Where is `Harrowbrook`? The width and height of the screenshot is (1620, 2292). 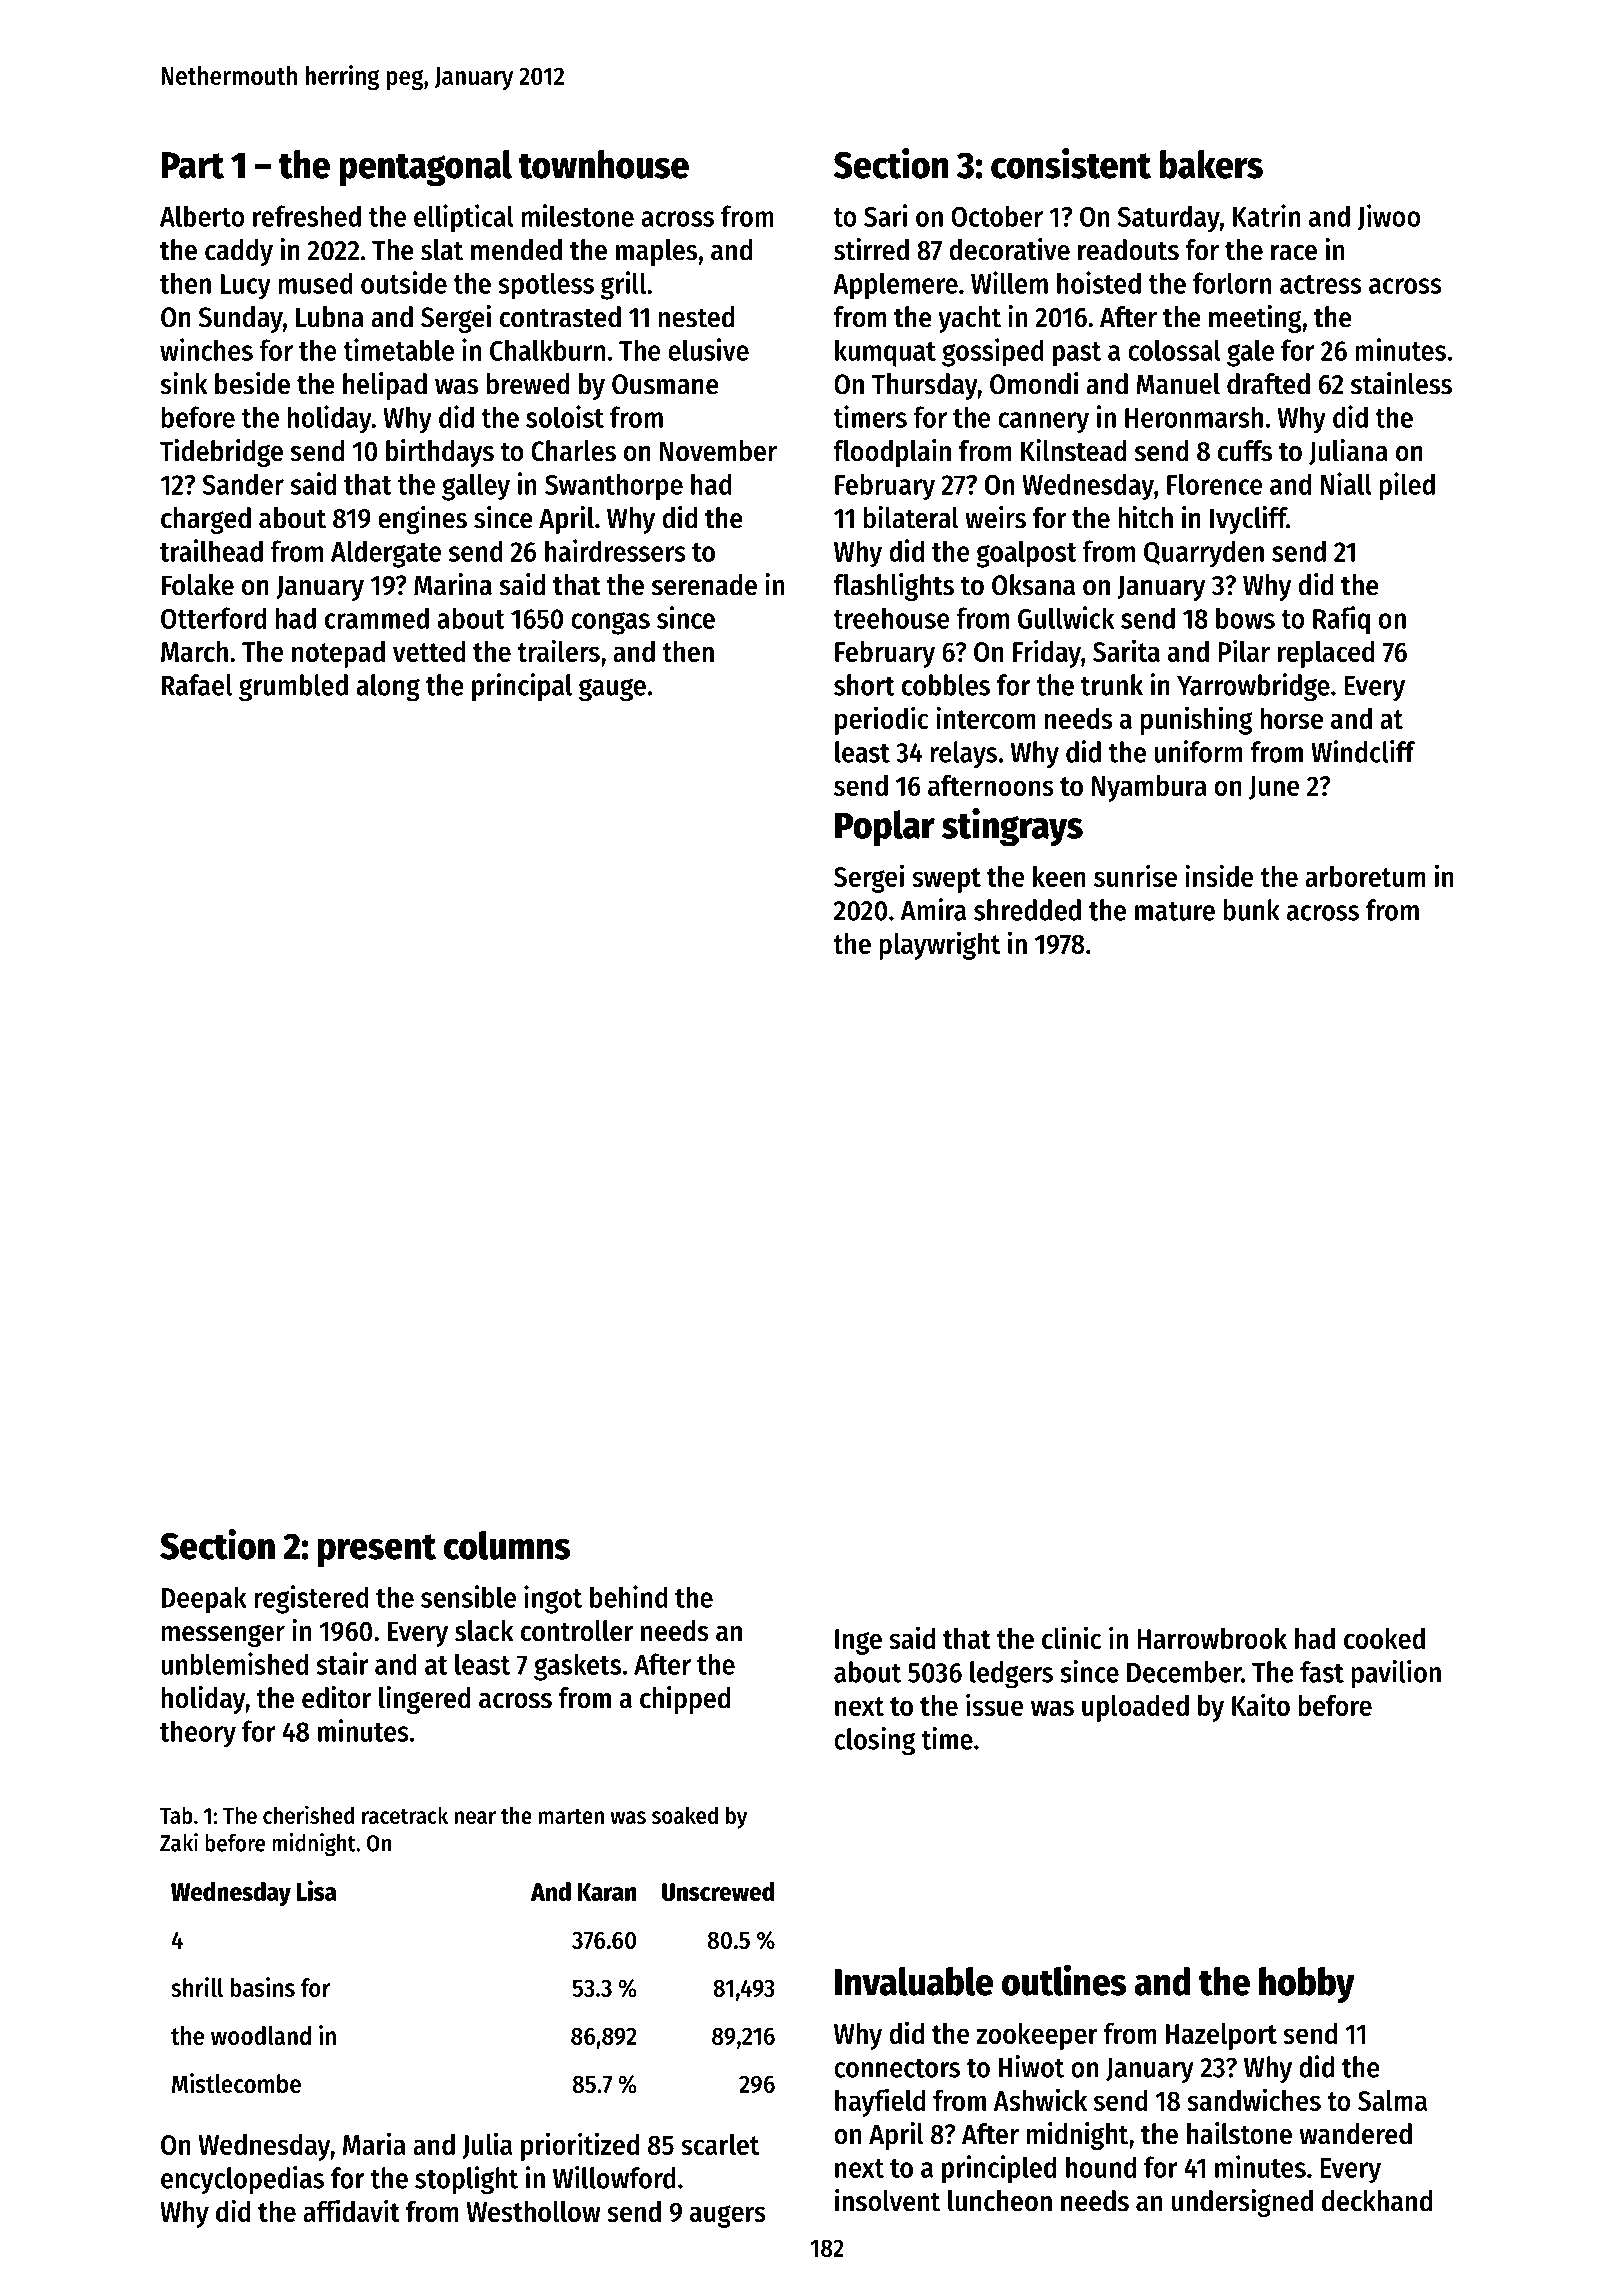 Harrowbrook is located at coordinates (1212, 1638).
